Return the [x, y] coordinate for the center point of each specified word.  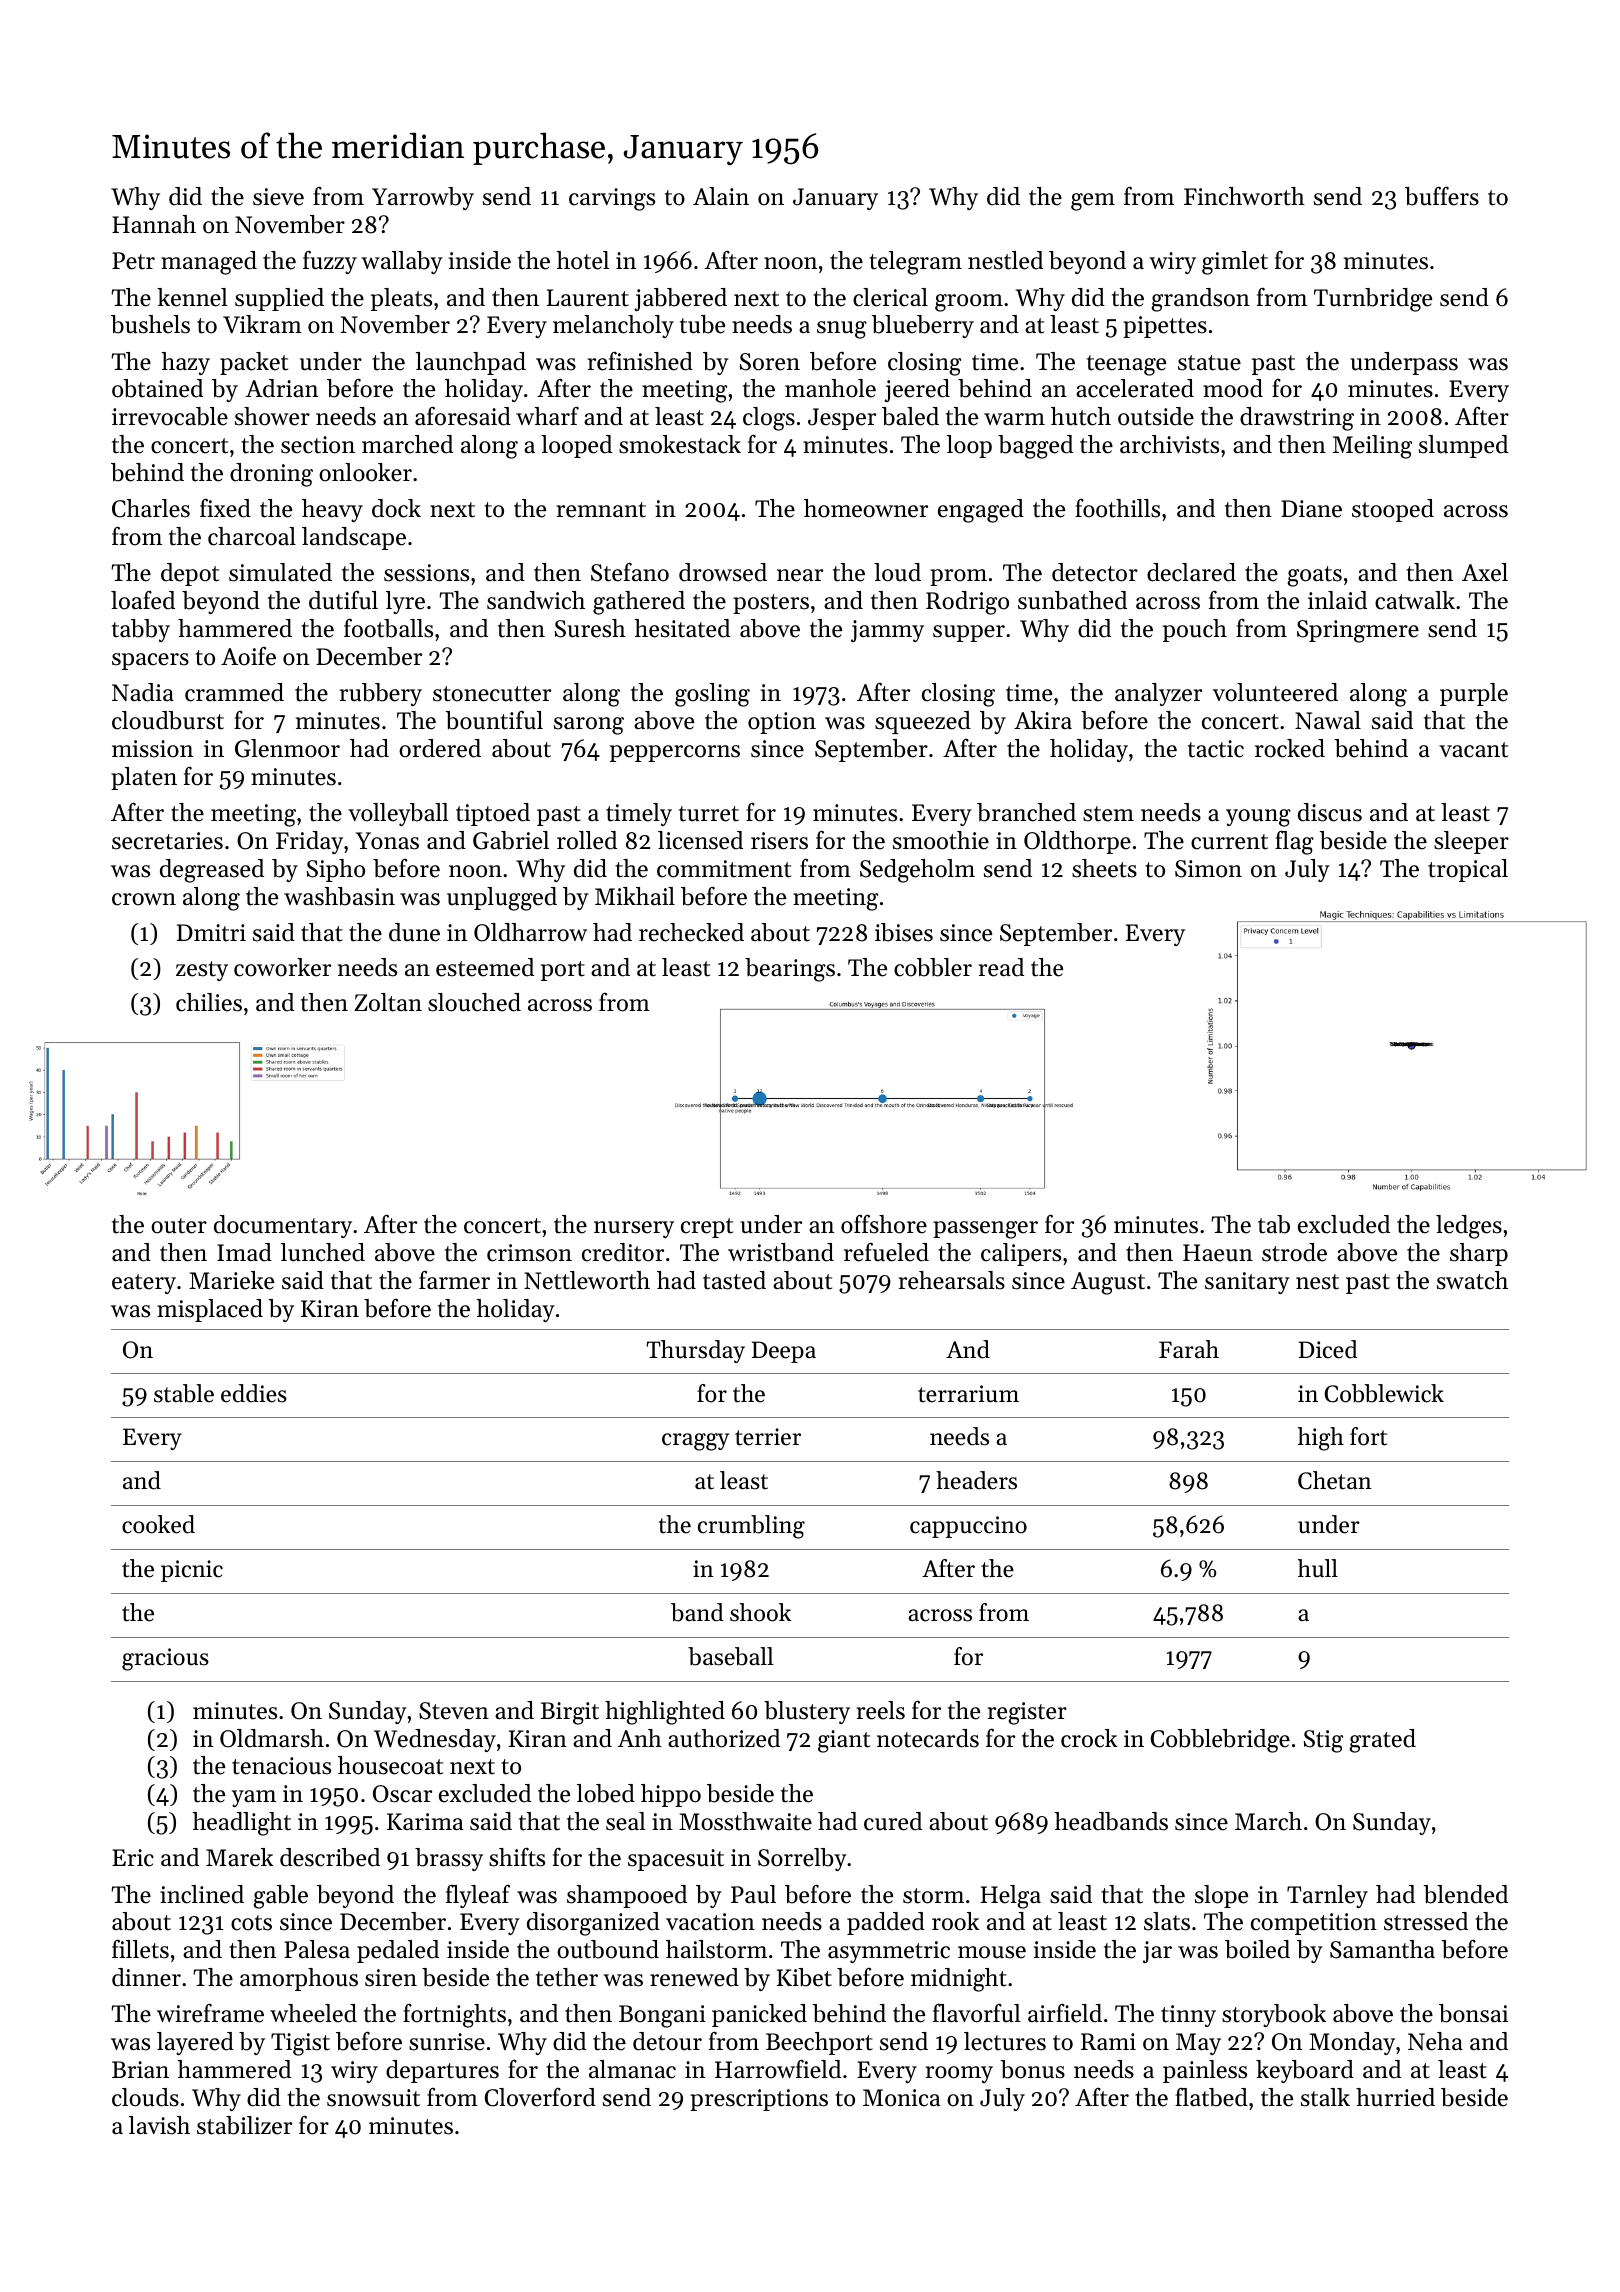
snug [842, 330]
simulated [280, 572]
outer [179, 1226]
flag [1294, 842]
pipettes [1165, 327]
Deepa [784, 1352]
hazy [186, 363]
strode [1294, 1252]
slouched [474, 1002]
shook [760, 1612]
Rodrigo [967, 603]
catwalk [1415, 600]
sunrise [447, 2042]
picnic [192, 1571]
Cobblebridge [1220, 1741]
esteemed [485, 967]
